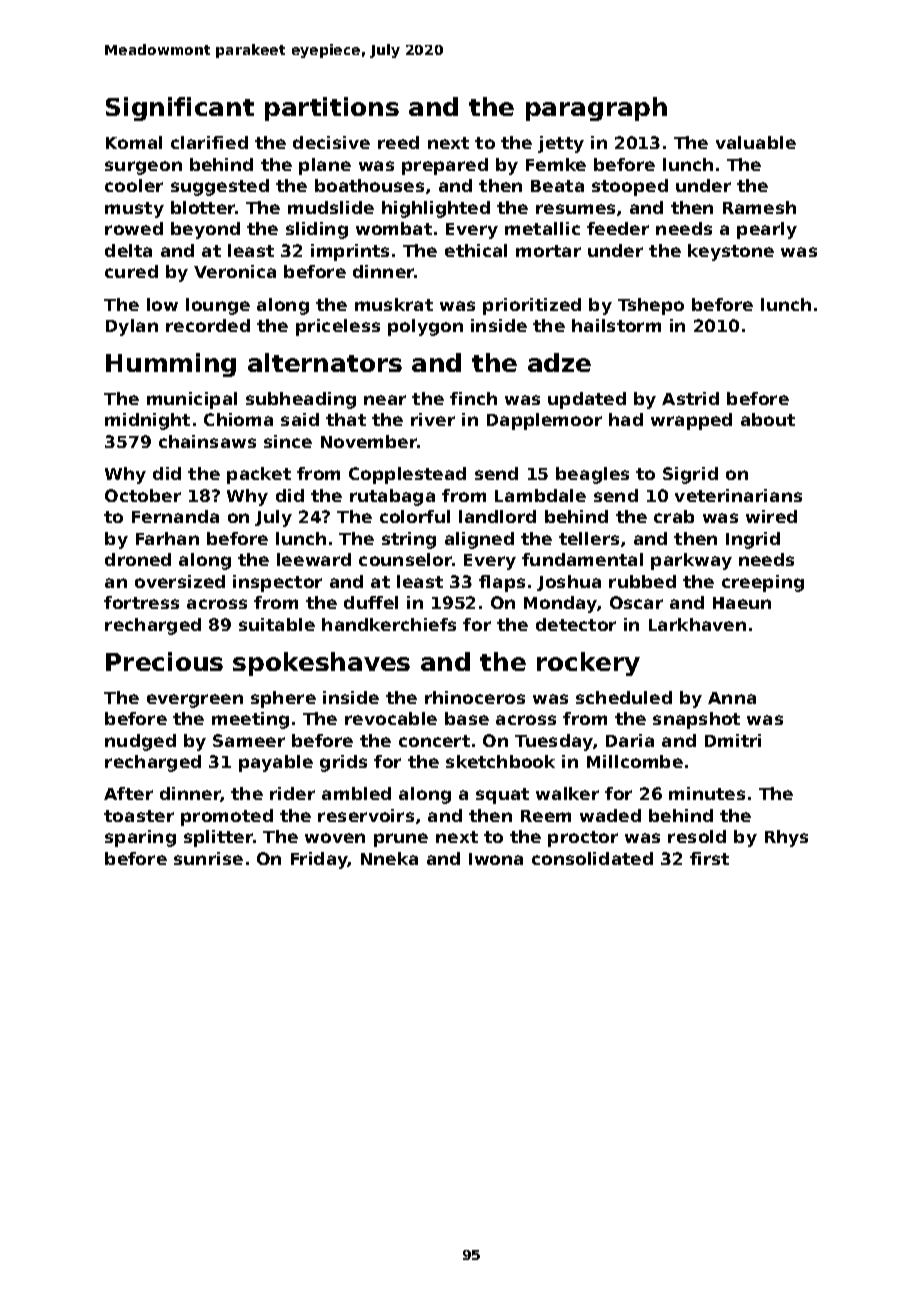 This page has height=1311, width=924. What do you see at coordinates (175, 516) in the page?
I see `Fernanda` at bounding box center [175, 516].
